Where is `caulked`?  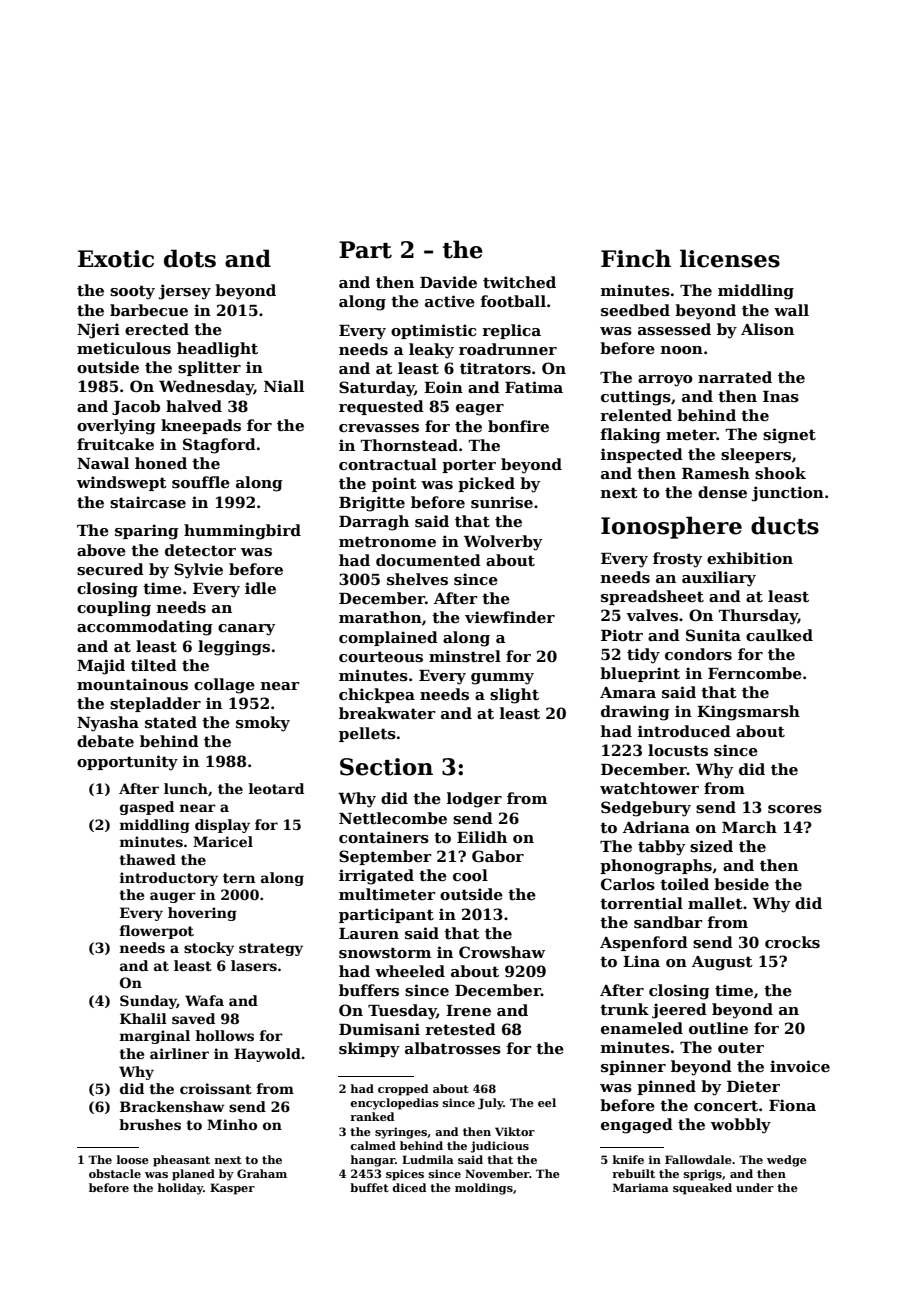 caulked is located at coordinates (779, 635).
